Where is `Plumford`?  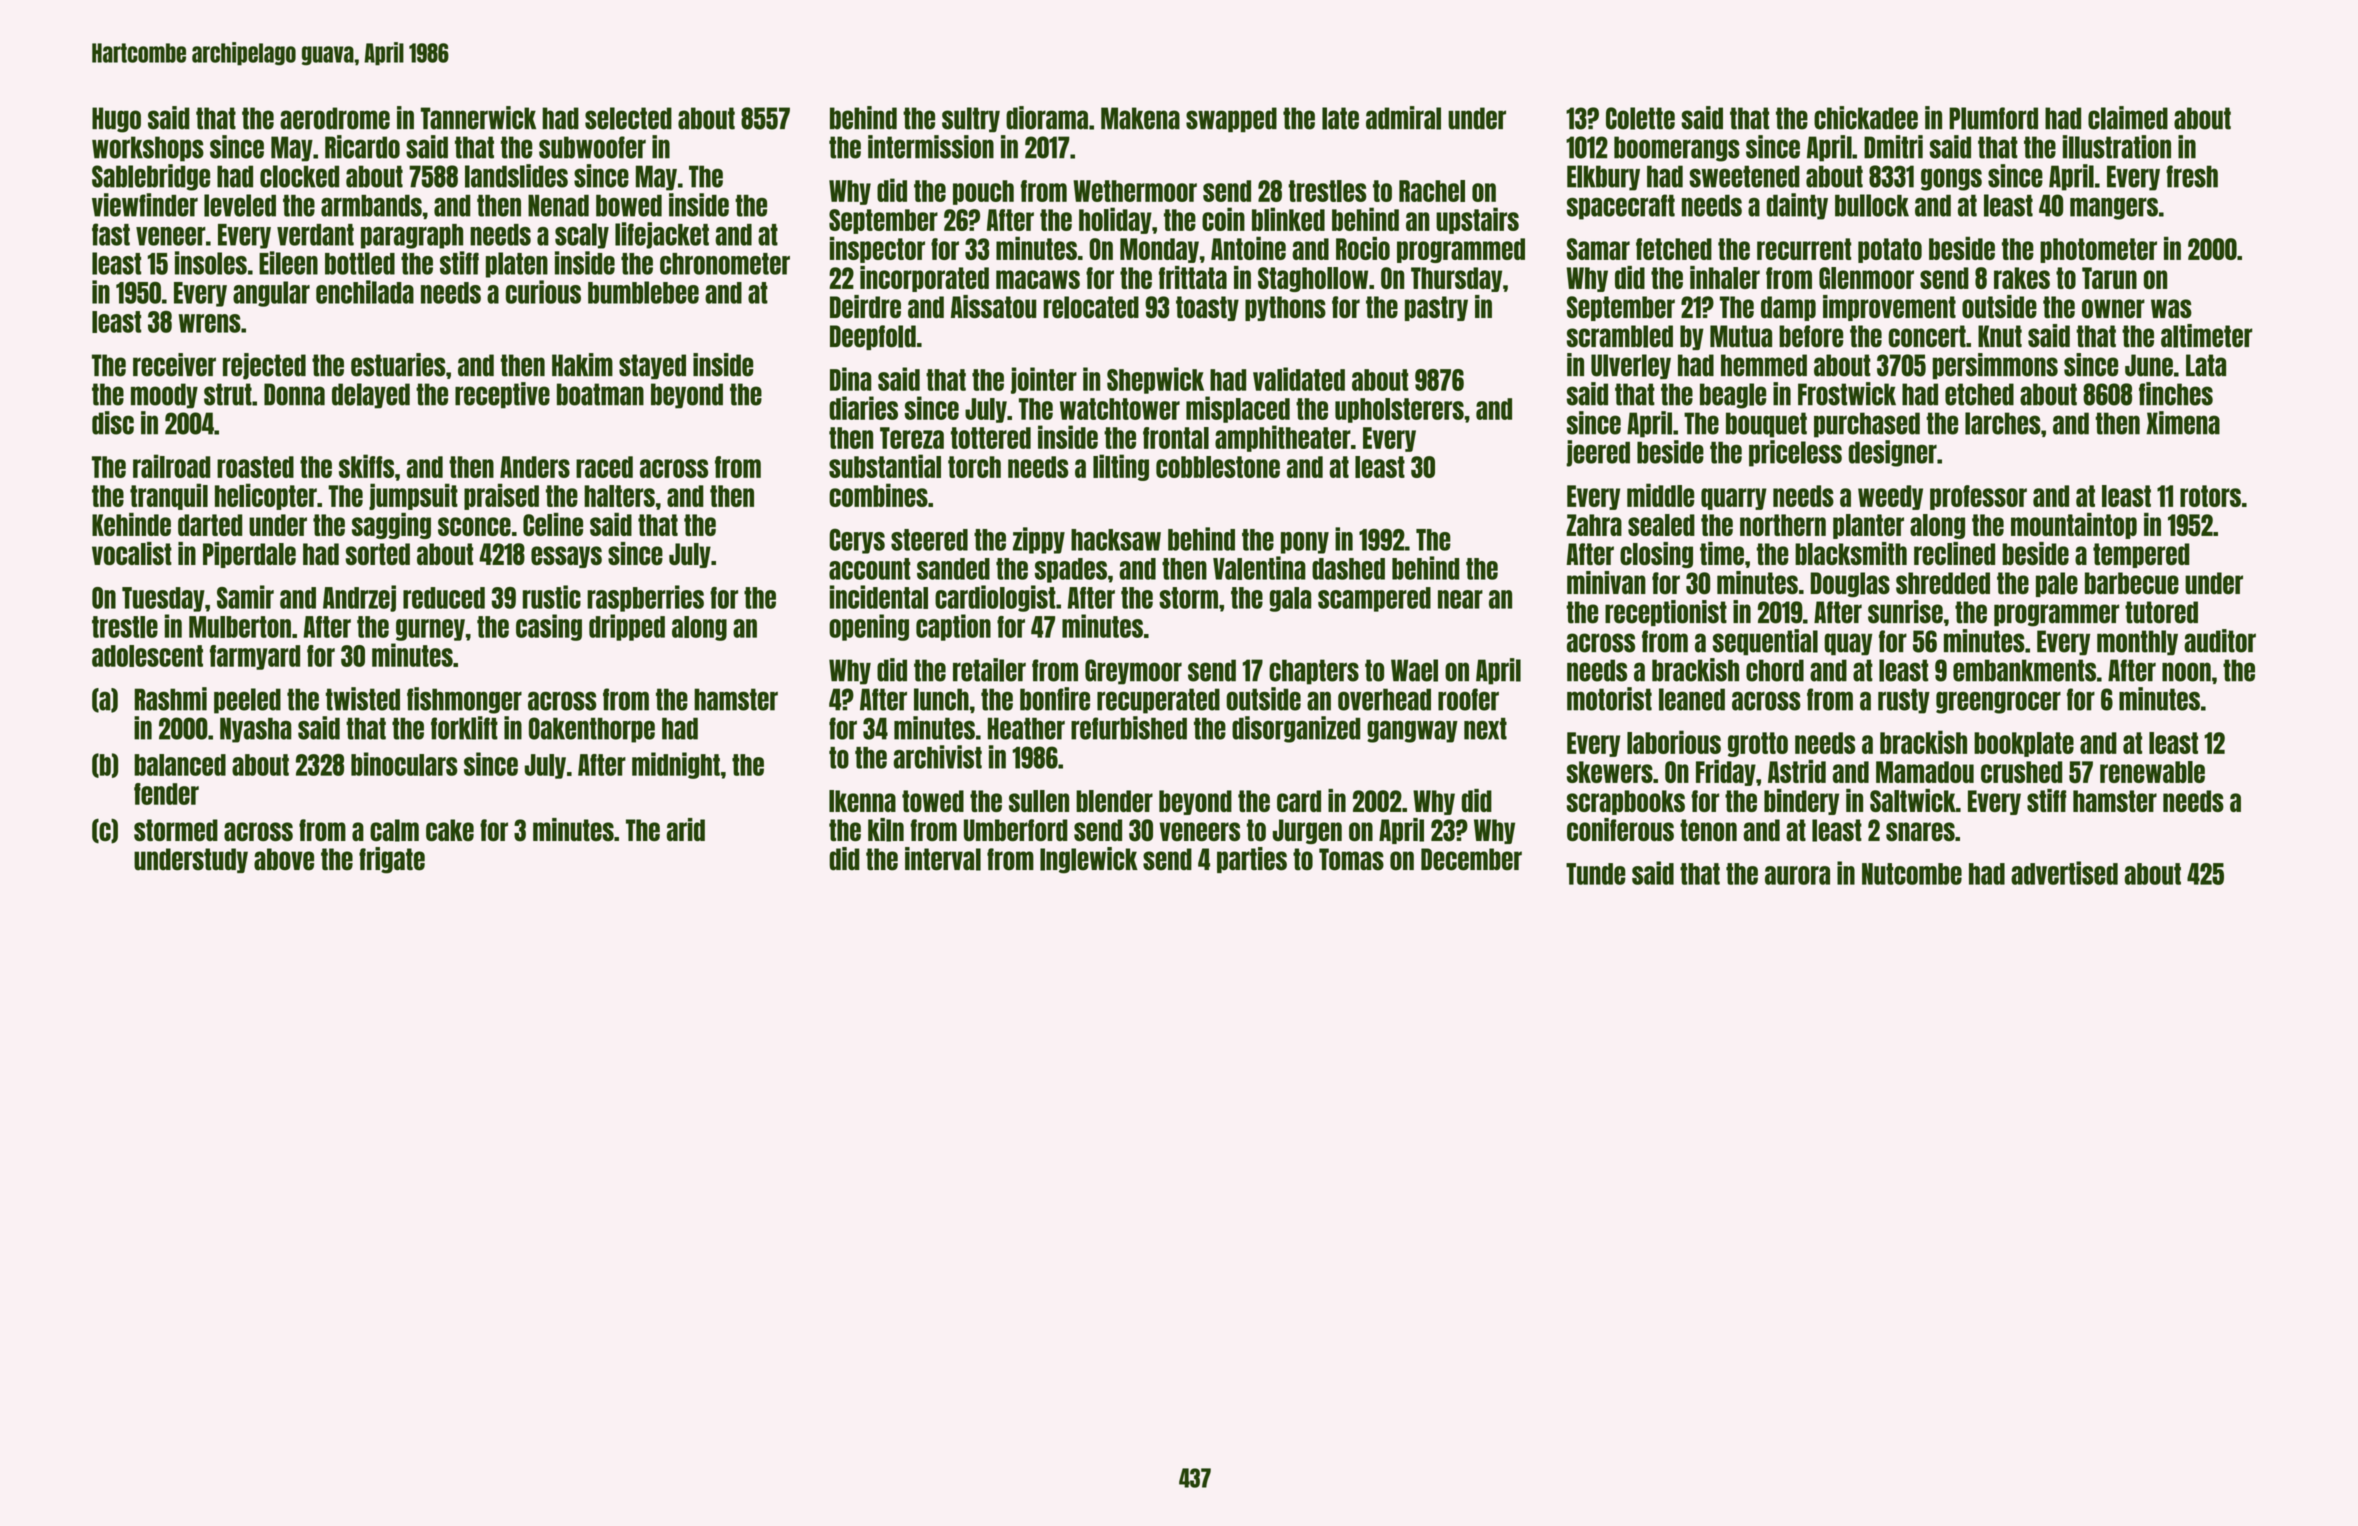
Plumford is located at coordinates (1993, 118).
